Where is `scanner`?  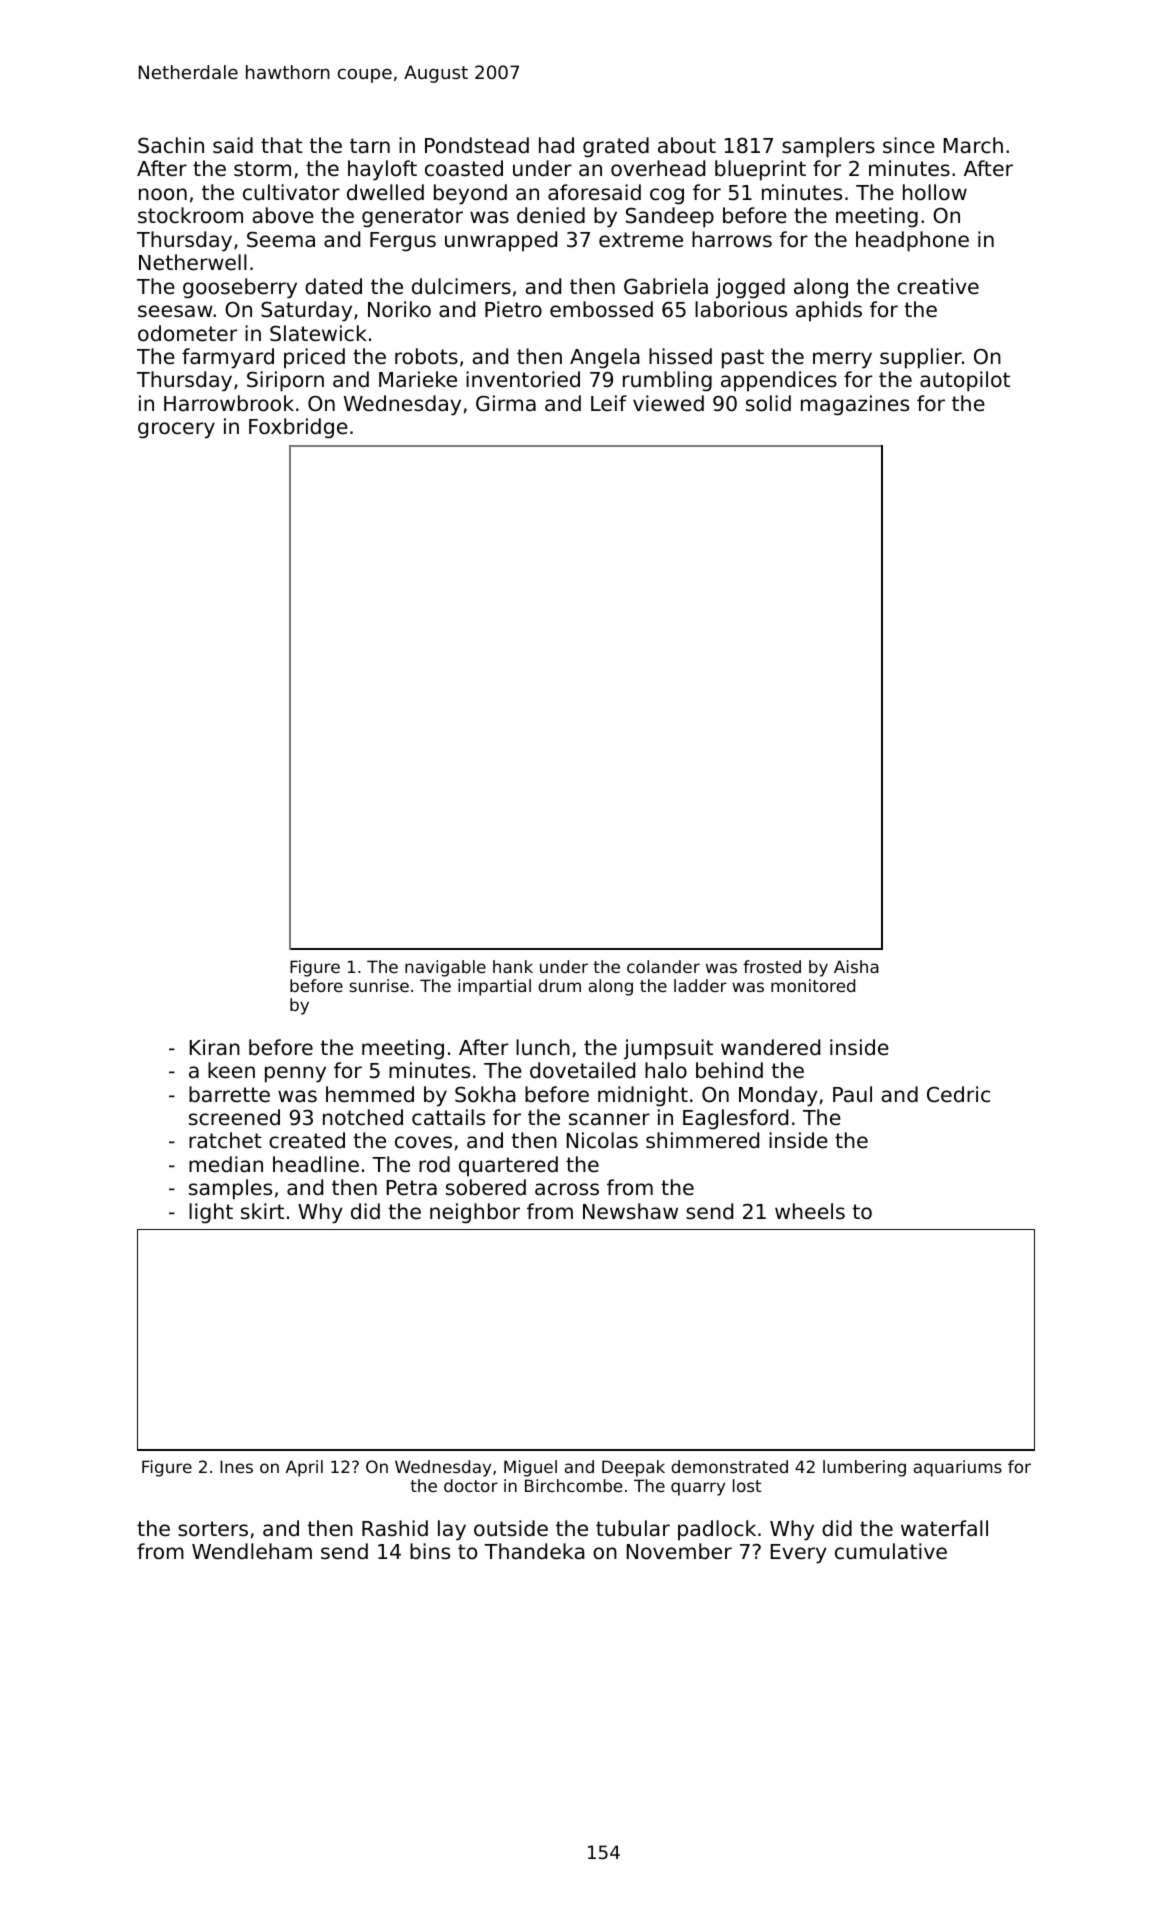 scanner is located at coordinates (609, 1119).
